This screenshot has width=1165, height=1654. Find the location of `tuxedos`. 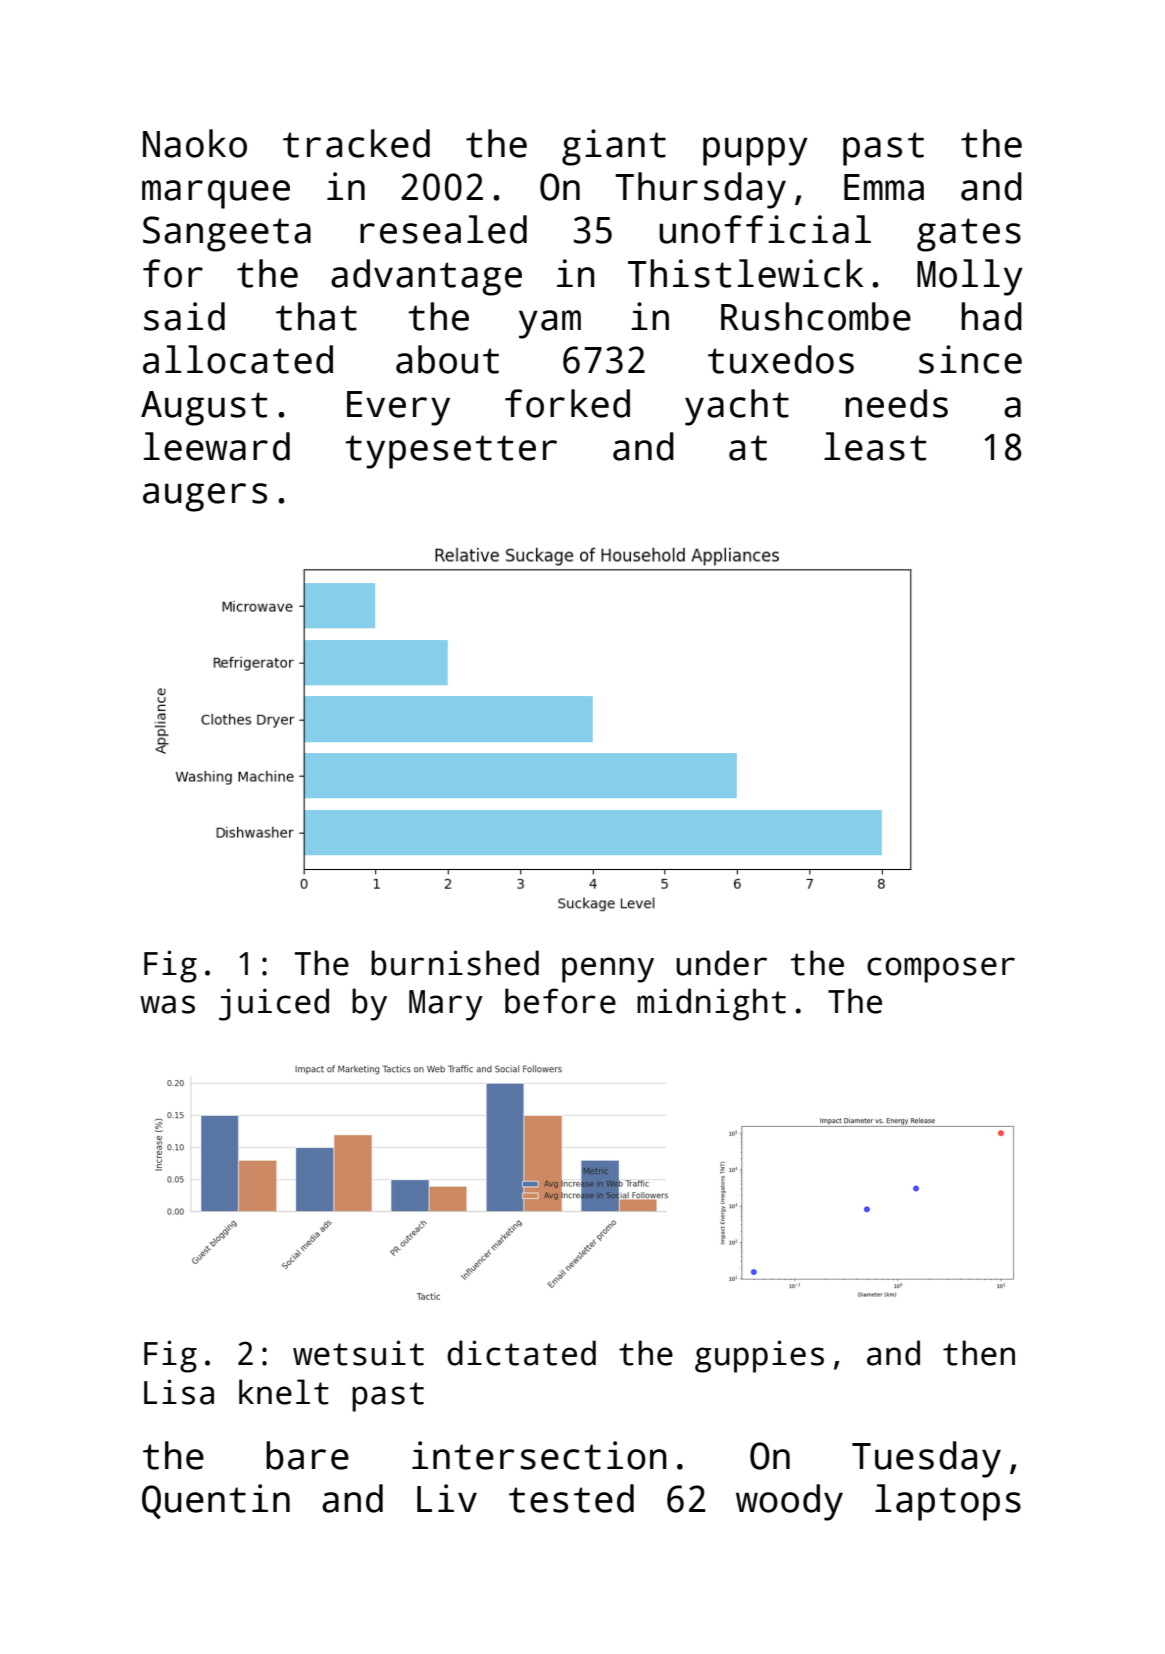

tuxedos is located at coordinates (781, 359).
